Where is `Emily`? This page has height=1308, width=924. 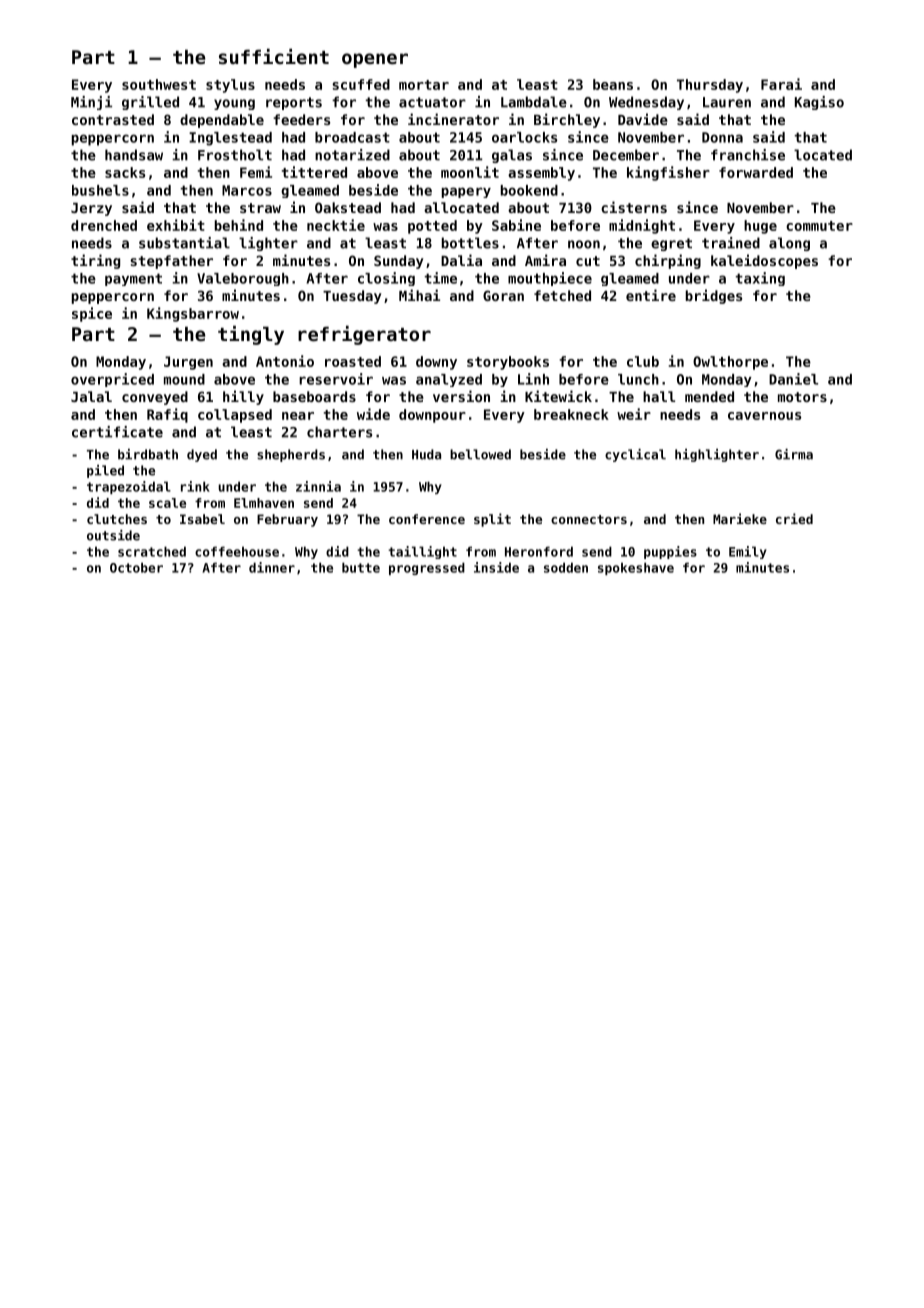 Emily is located at coordinates (748, 552).
